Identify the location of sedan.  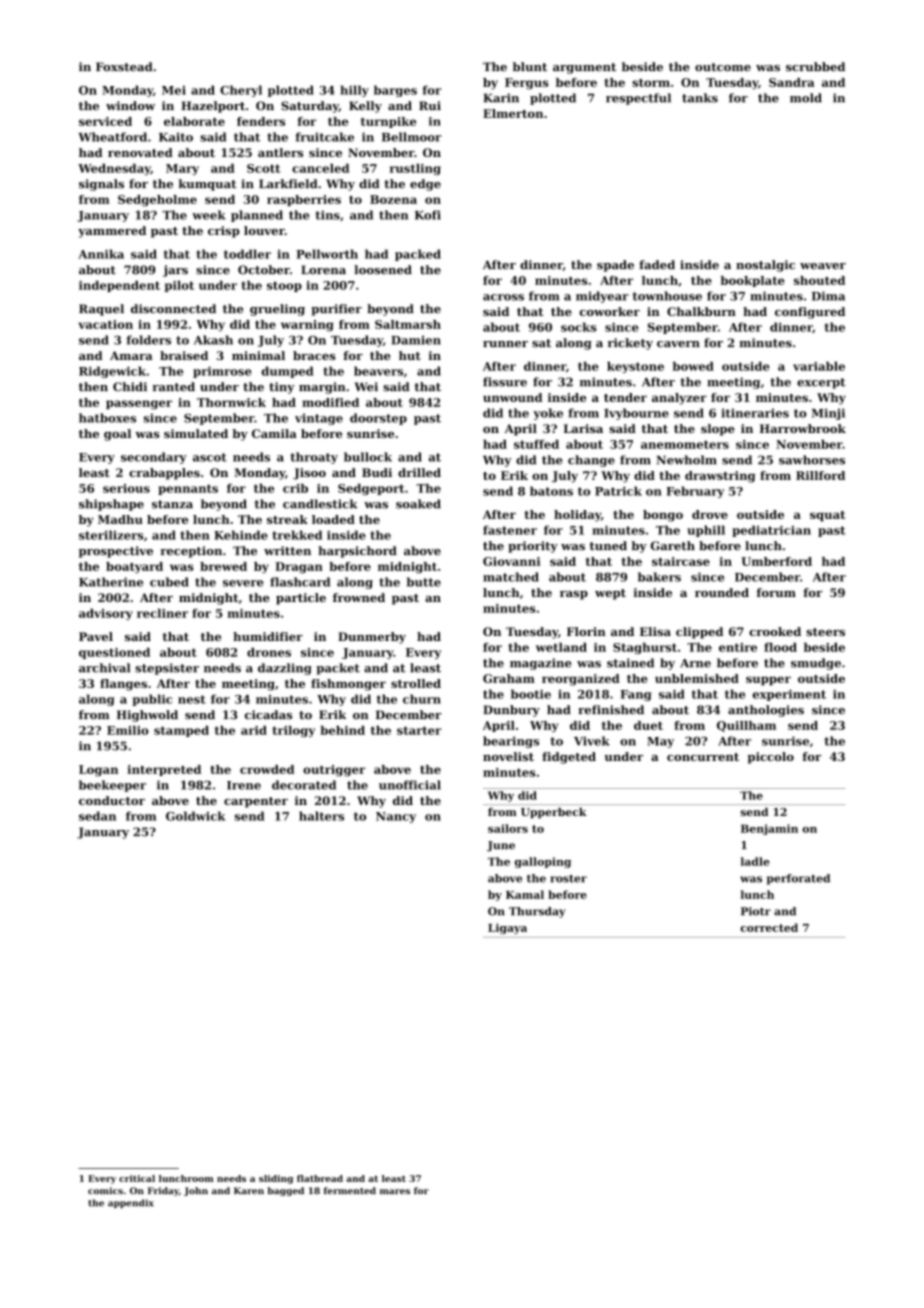
(97, 816).
